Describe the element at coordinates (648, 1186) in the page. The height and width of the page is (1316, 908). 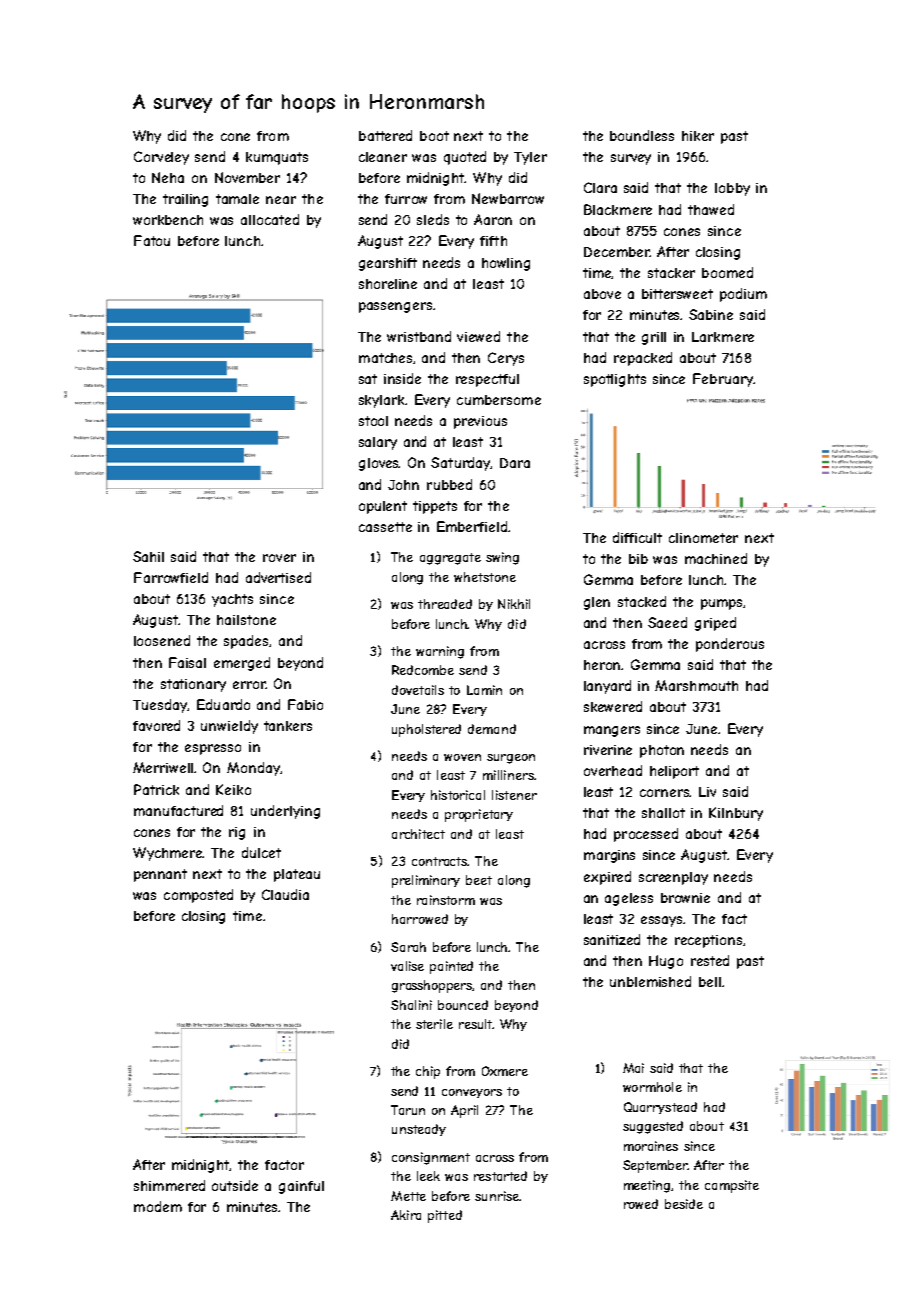
I see `meeting` at that location.
